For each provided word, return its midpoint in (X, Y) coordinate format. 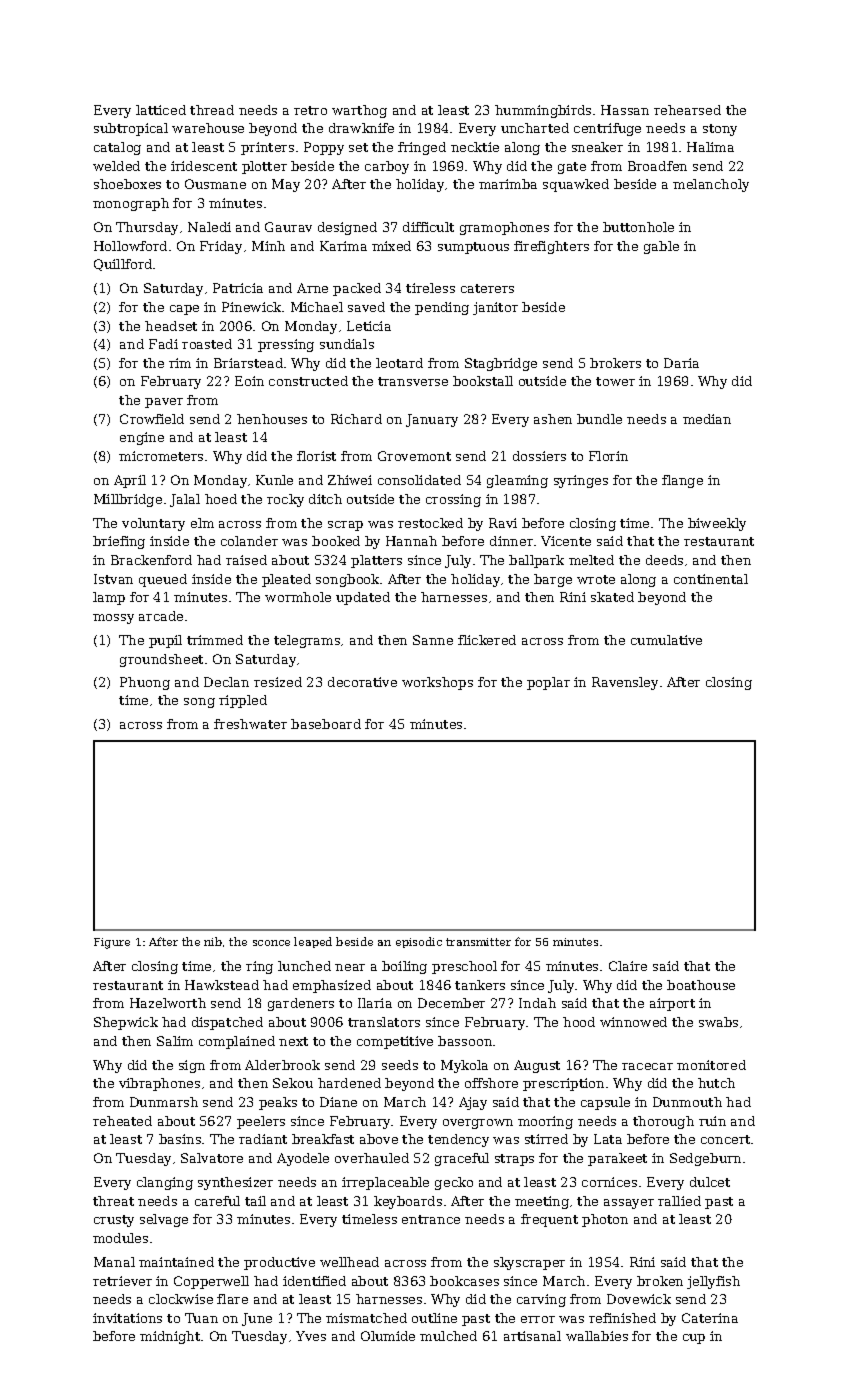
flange (682, 481)
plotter (264, 167)
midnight (170, 1337)
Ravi (503, 523)
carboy (387, 167)
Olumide (388, 1336)
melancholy (711, 185)
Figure (112, 943)
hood (579, 1022)
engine (142, 438)
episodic (419, 942)
